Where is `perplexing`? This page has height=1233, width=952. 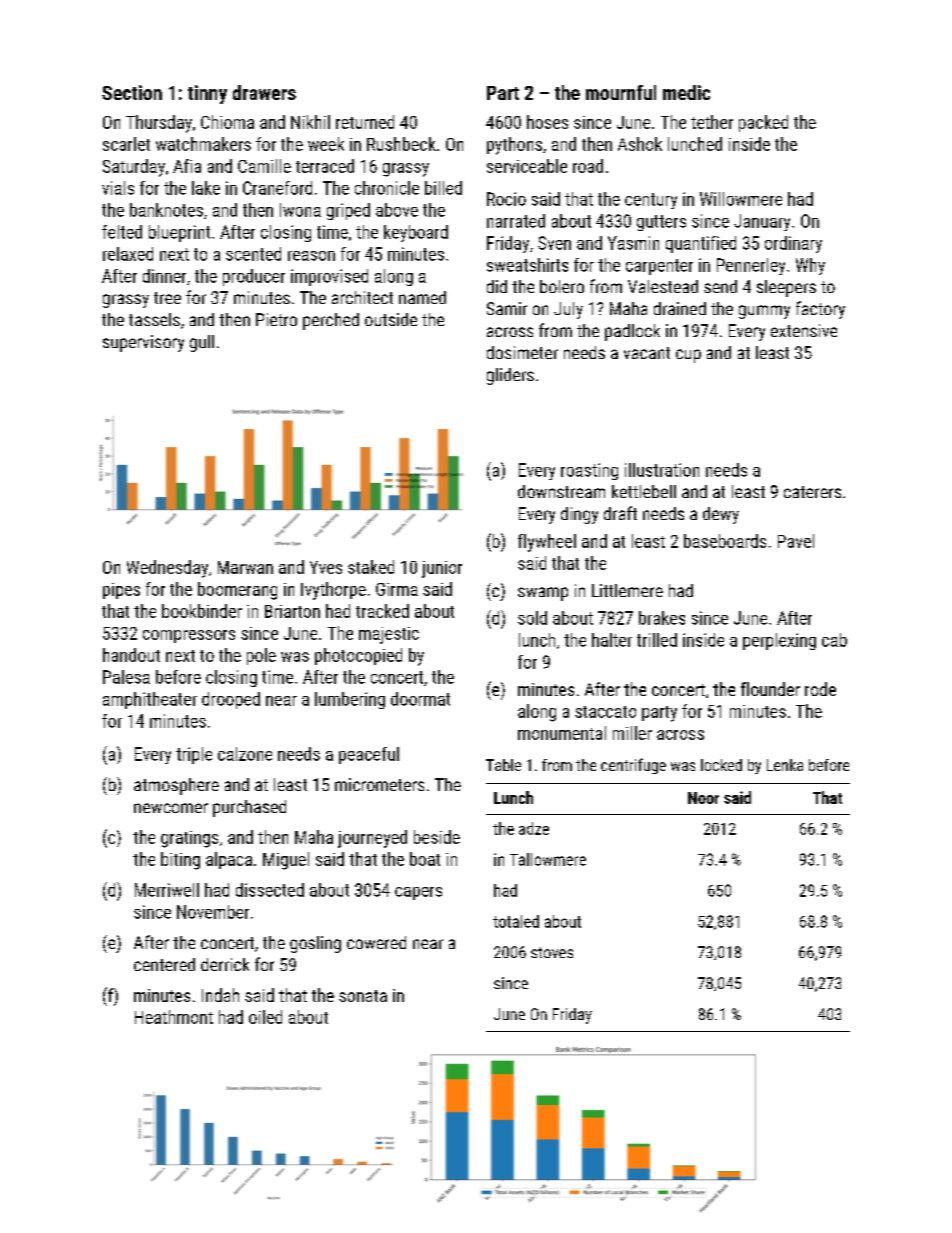
perplexing is located at coordinates (779, 641).
